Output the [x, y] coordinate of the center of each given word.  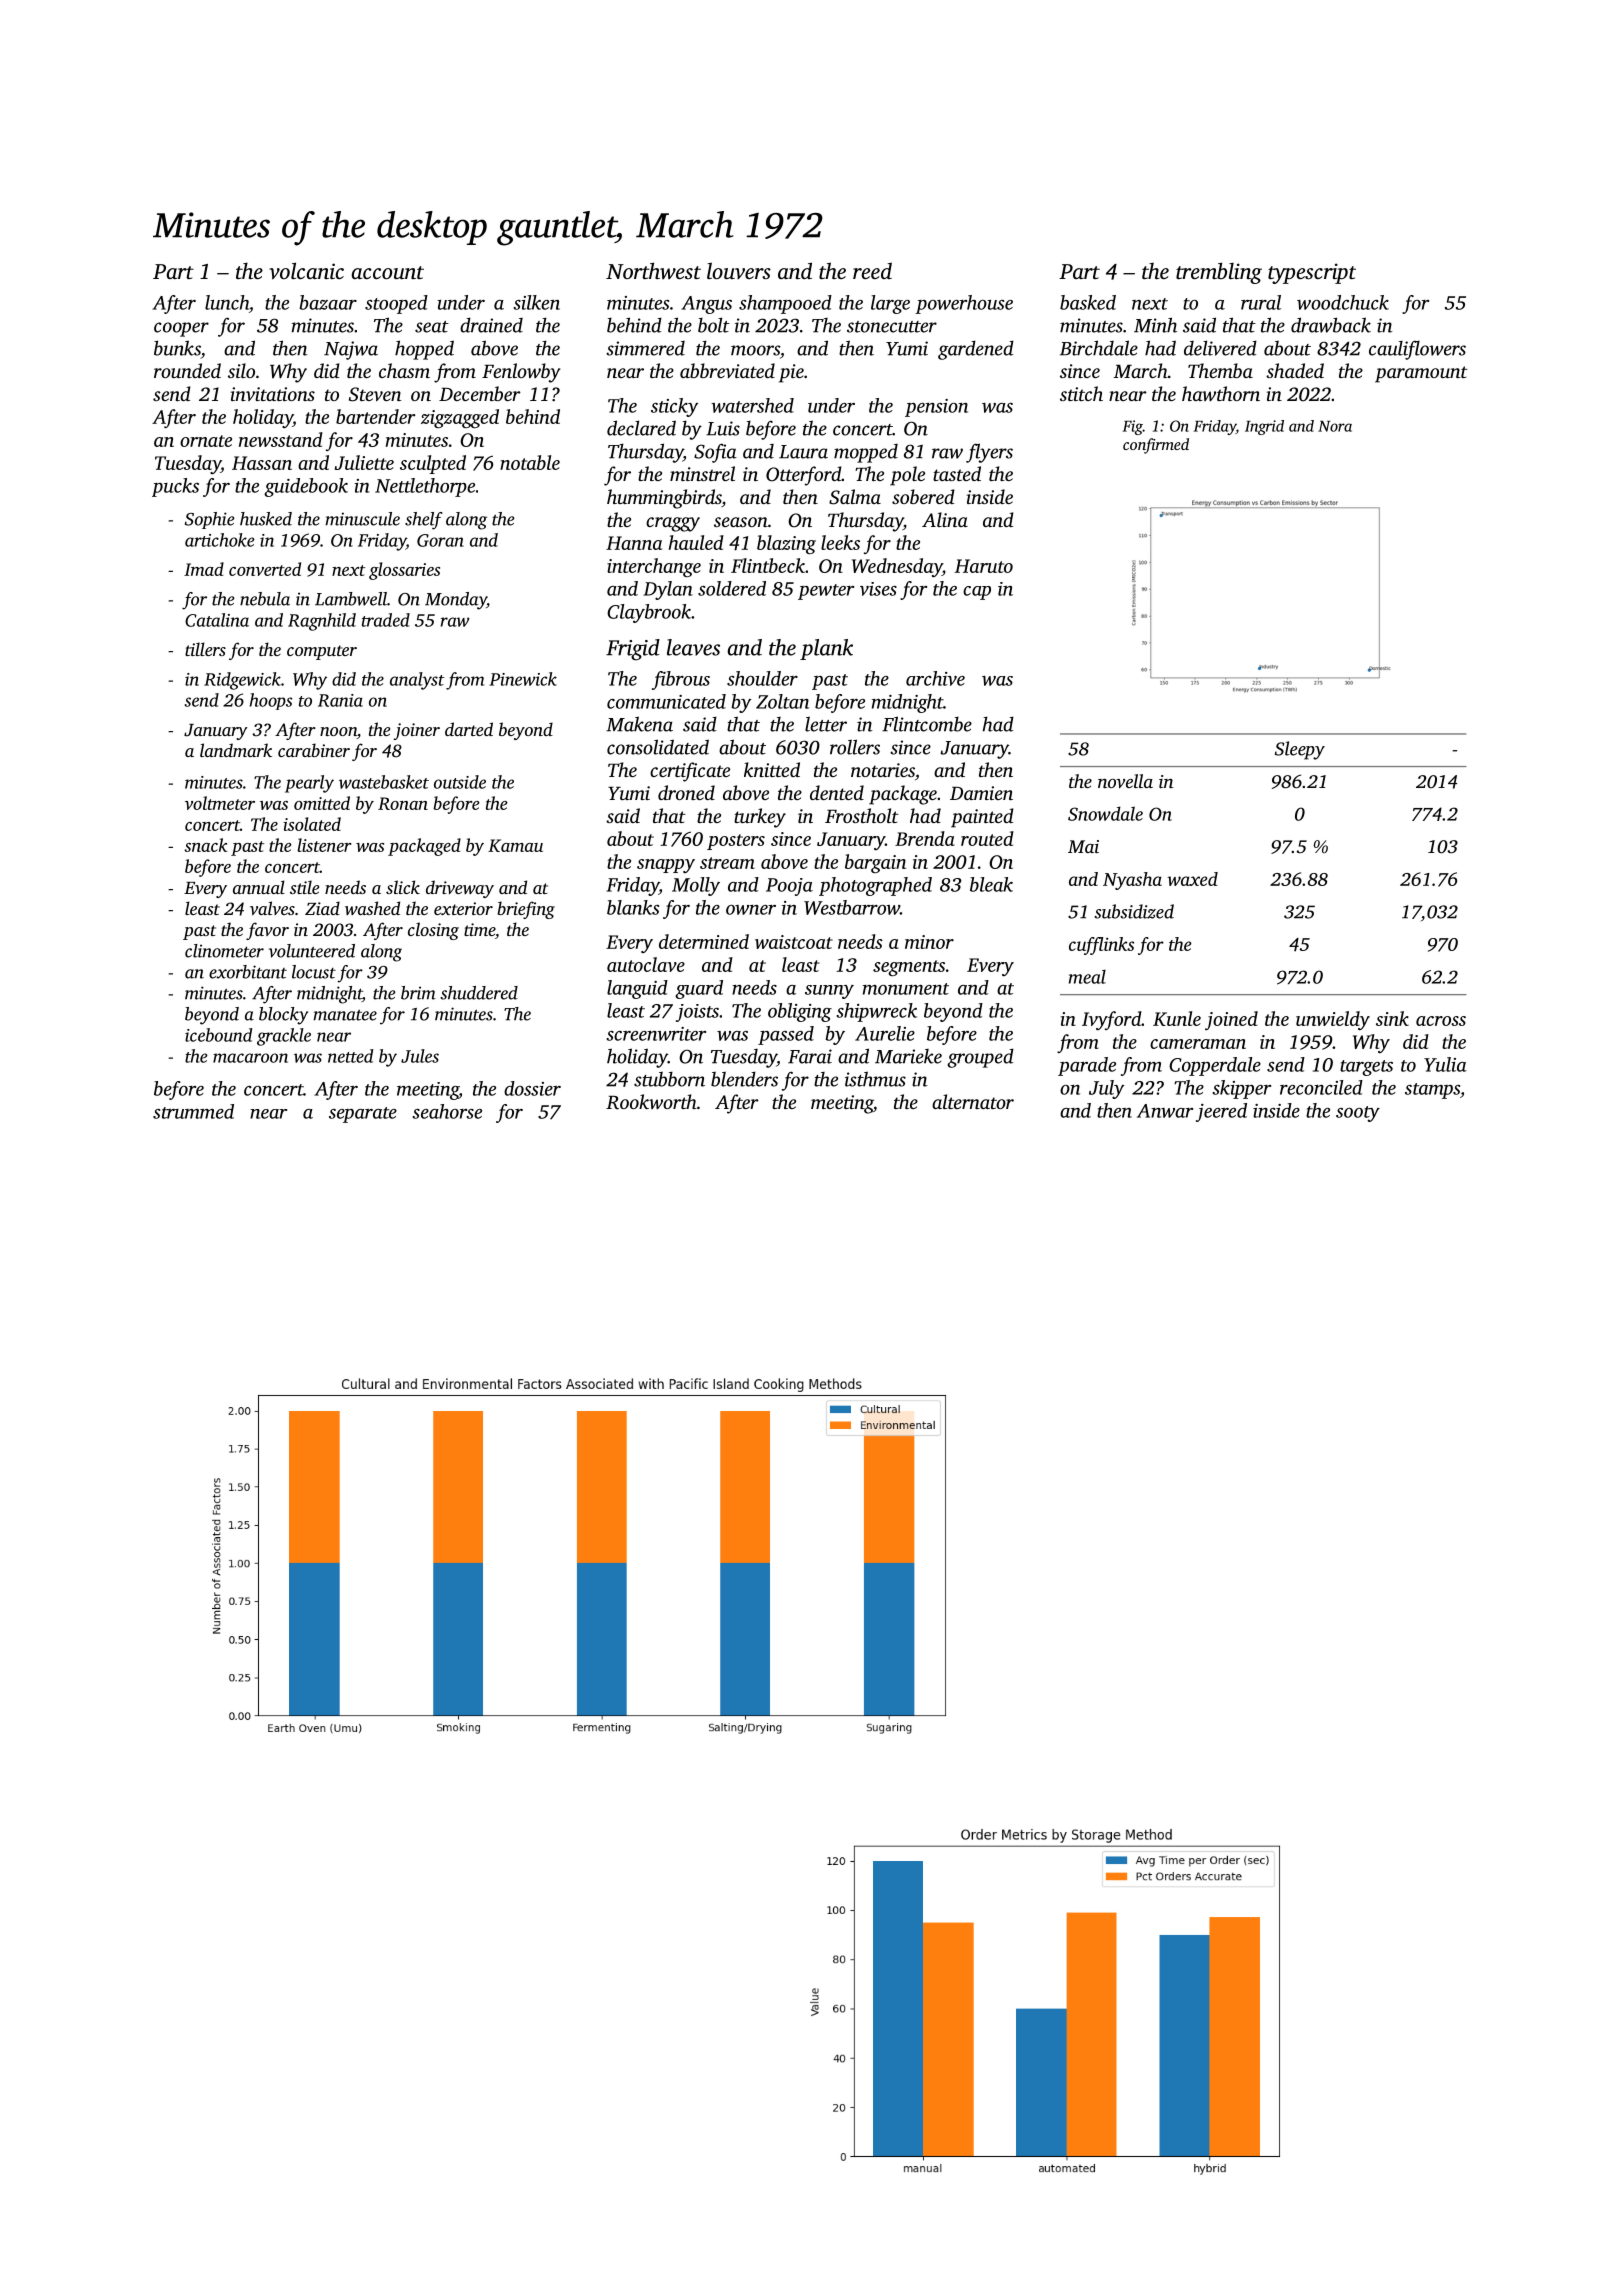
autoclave [646, 964]
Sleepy [1300, 750]
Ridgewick [242, 681]
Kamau [515, 845]
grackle [284, 1037]
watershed [752, 405]
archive [935, 678]
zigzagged [460, 418]
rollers [855, 747]
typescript [1312, 273]
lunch [227, 302]
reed [872, 270]
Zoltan [782, 701]
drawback [1331, 325]
